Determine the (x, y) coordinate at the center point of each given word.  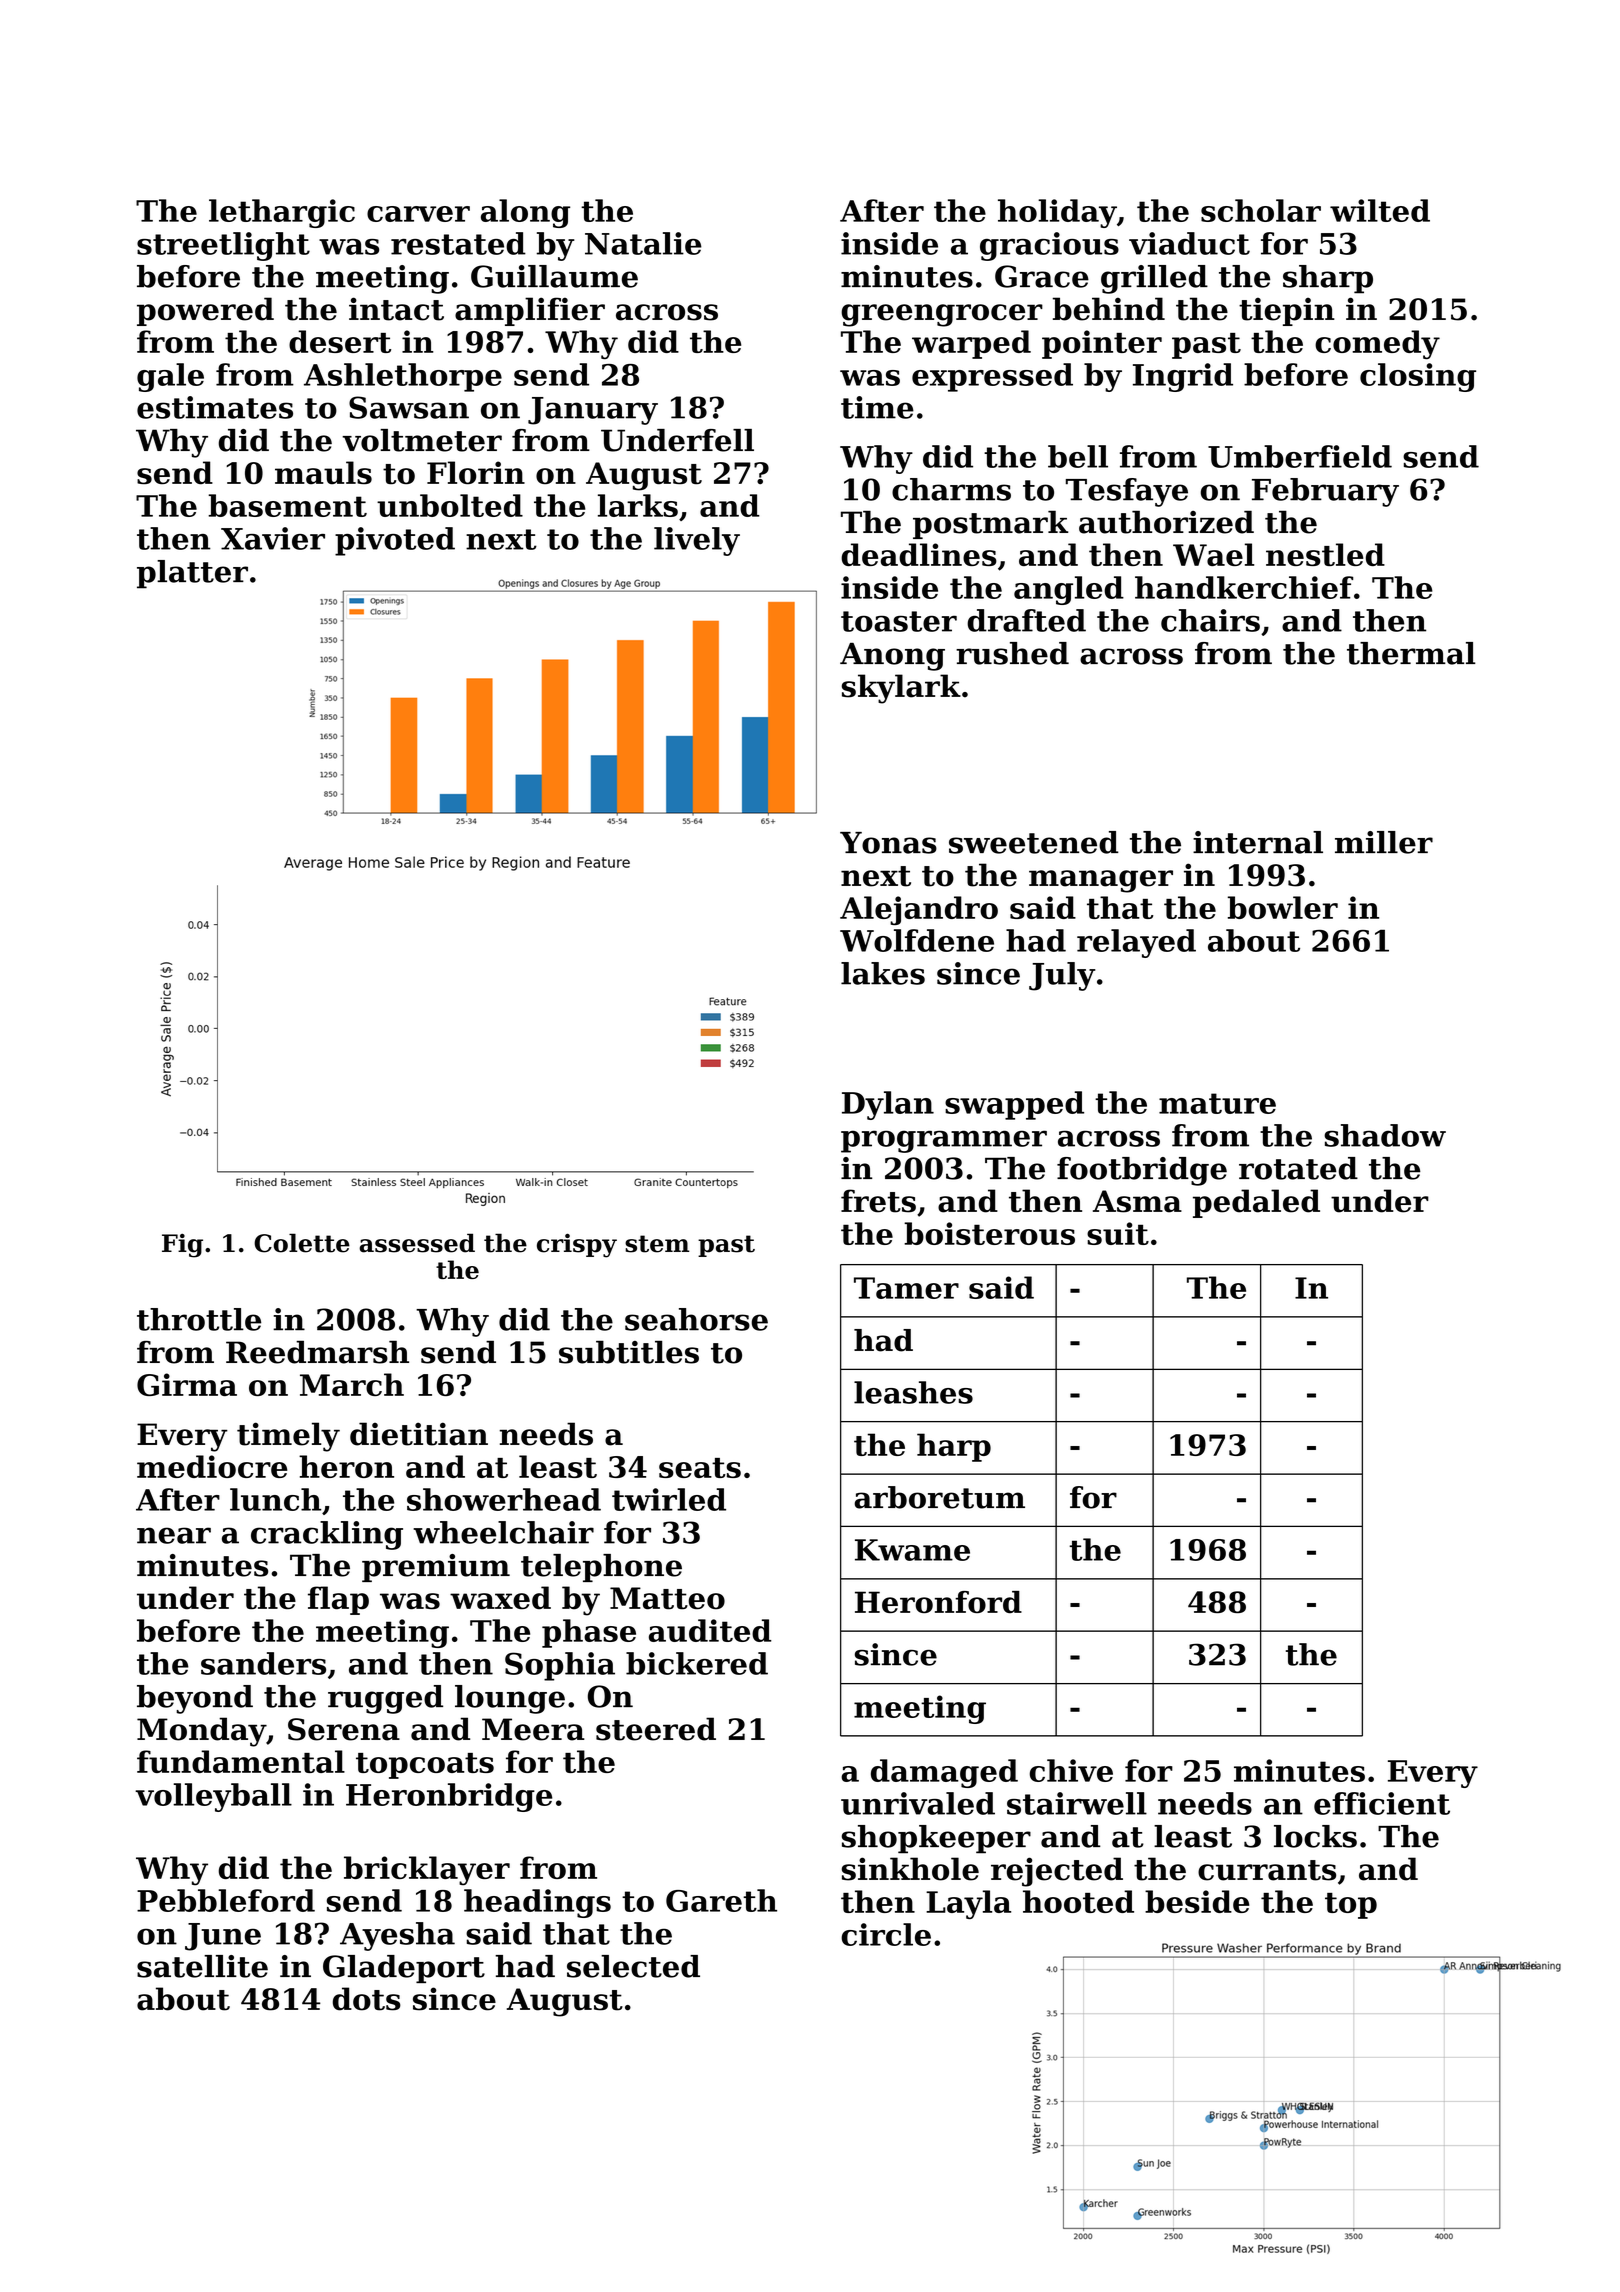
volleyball (213, 1797)
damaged (944, 1773)
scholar (1261, 210)
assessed (417, 1243)
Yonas (888, 843)
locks (1315, 1836)
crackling (327, 1535)
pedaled (1256, 1203)
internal (1258, 842)
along (525, 213)
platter (192, 574)
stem (657, 1244)
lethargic (282, 213)
